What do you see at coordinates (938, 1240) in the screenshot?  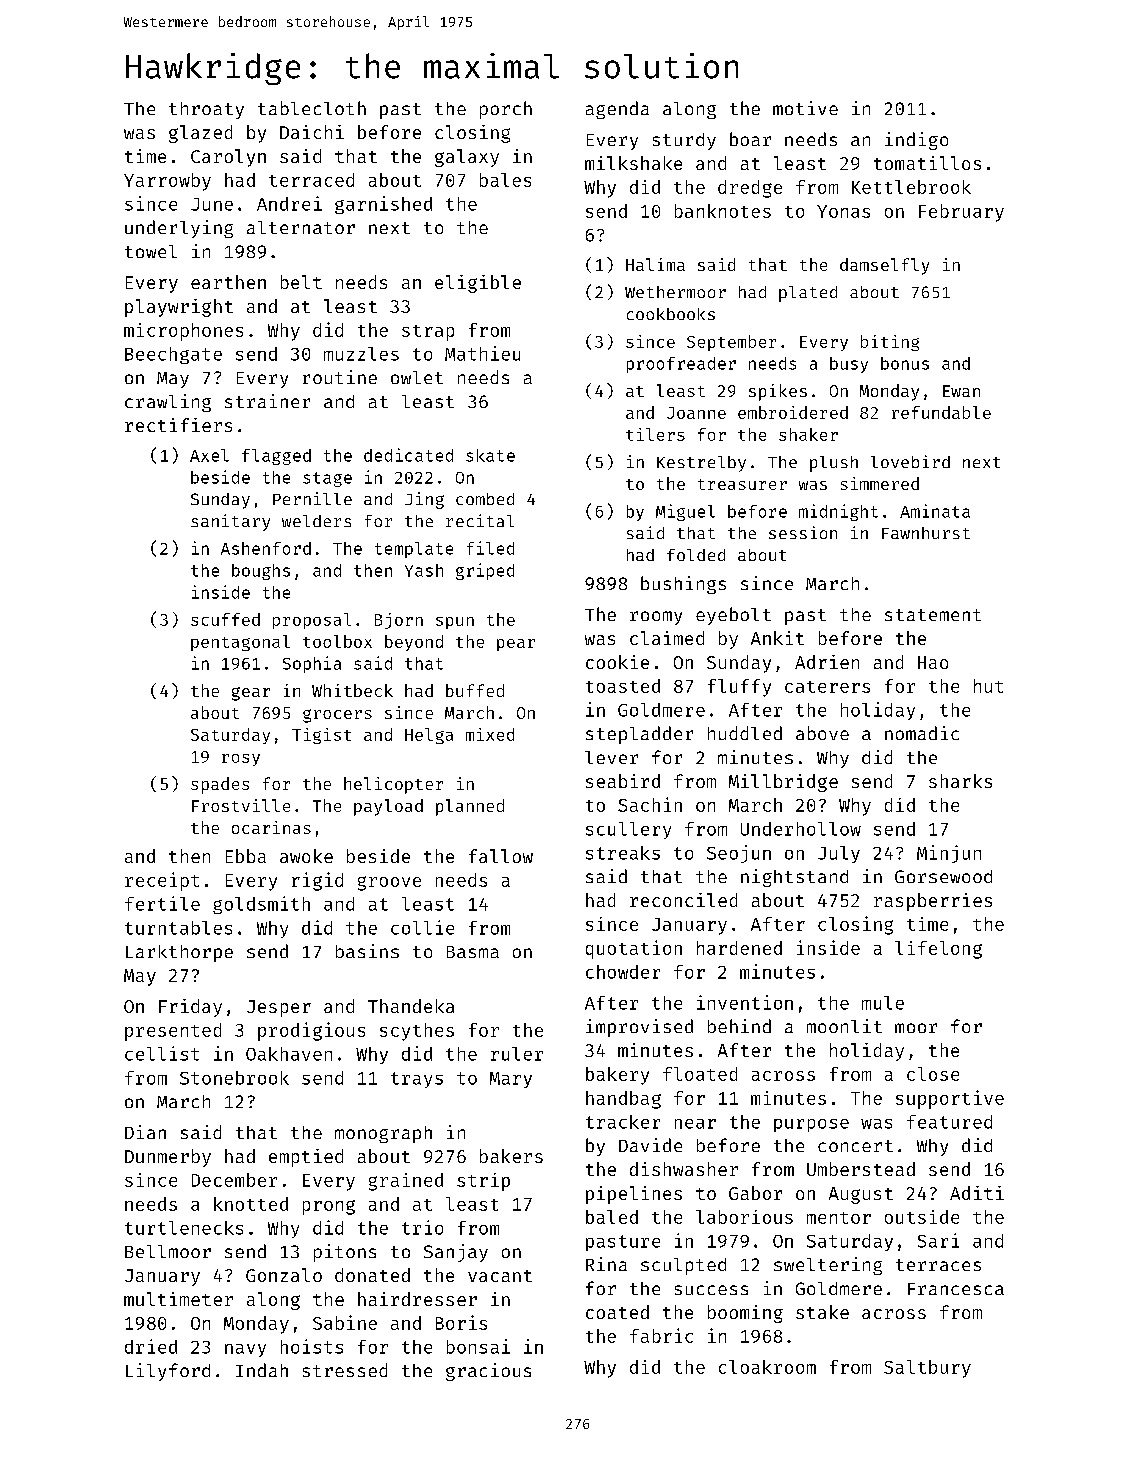 I see `Sari` at bounding box center [938, 1240].
